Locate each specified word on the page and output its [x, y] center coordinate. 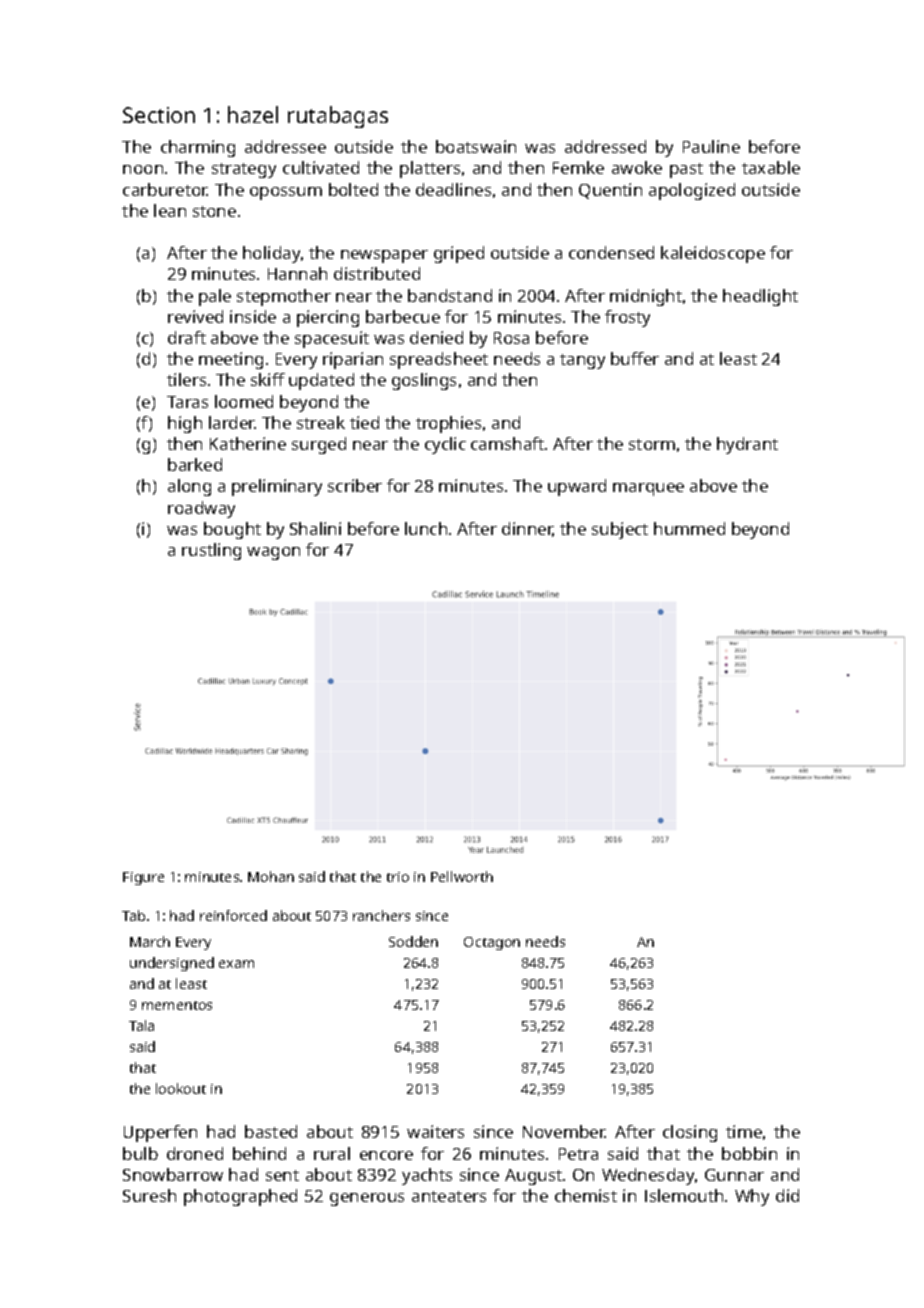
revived [195, 316]
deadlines [453, 189]
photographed [240, 1197]
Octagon [492, 943]
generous [367, 1199]
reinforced [233, 915]
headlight [760, 297]
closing [690, 1133]
